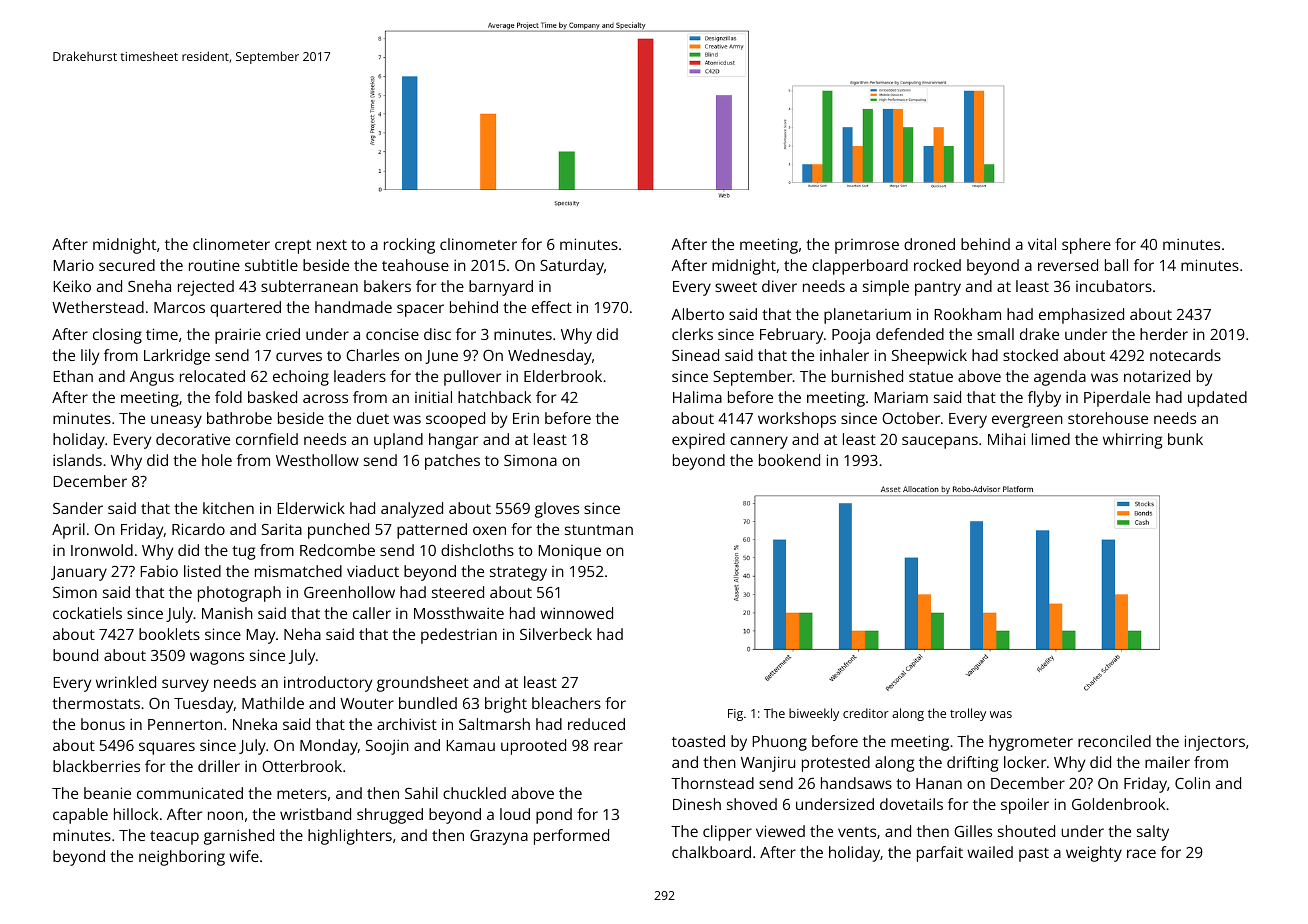 The image size is (1308, 924). Describe the element at coordinates (273, 703) in the screenshot. I see `Mathilde` at that location.
